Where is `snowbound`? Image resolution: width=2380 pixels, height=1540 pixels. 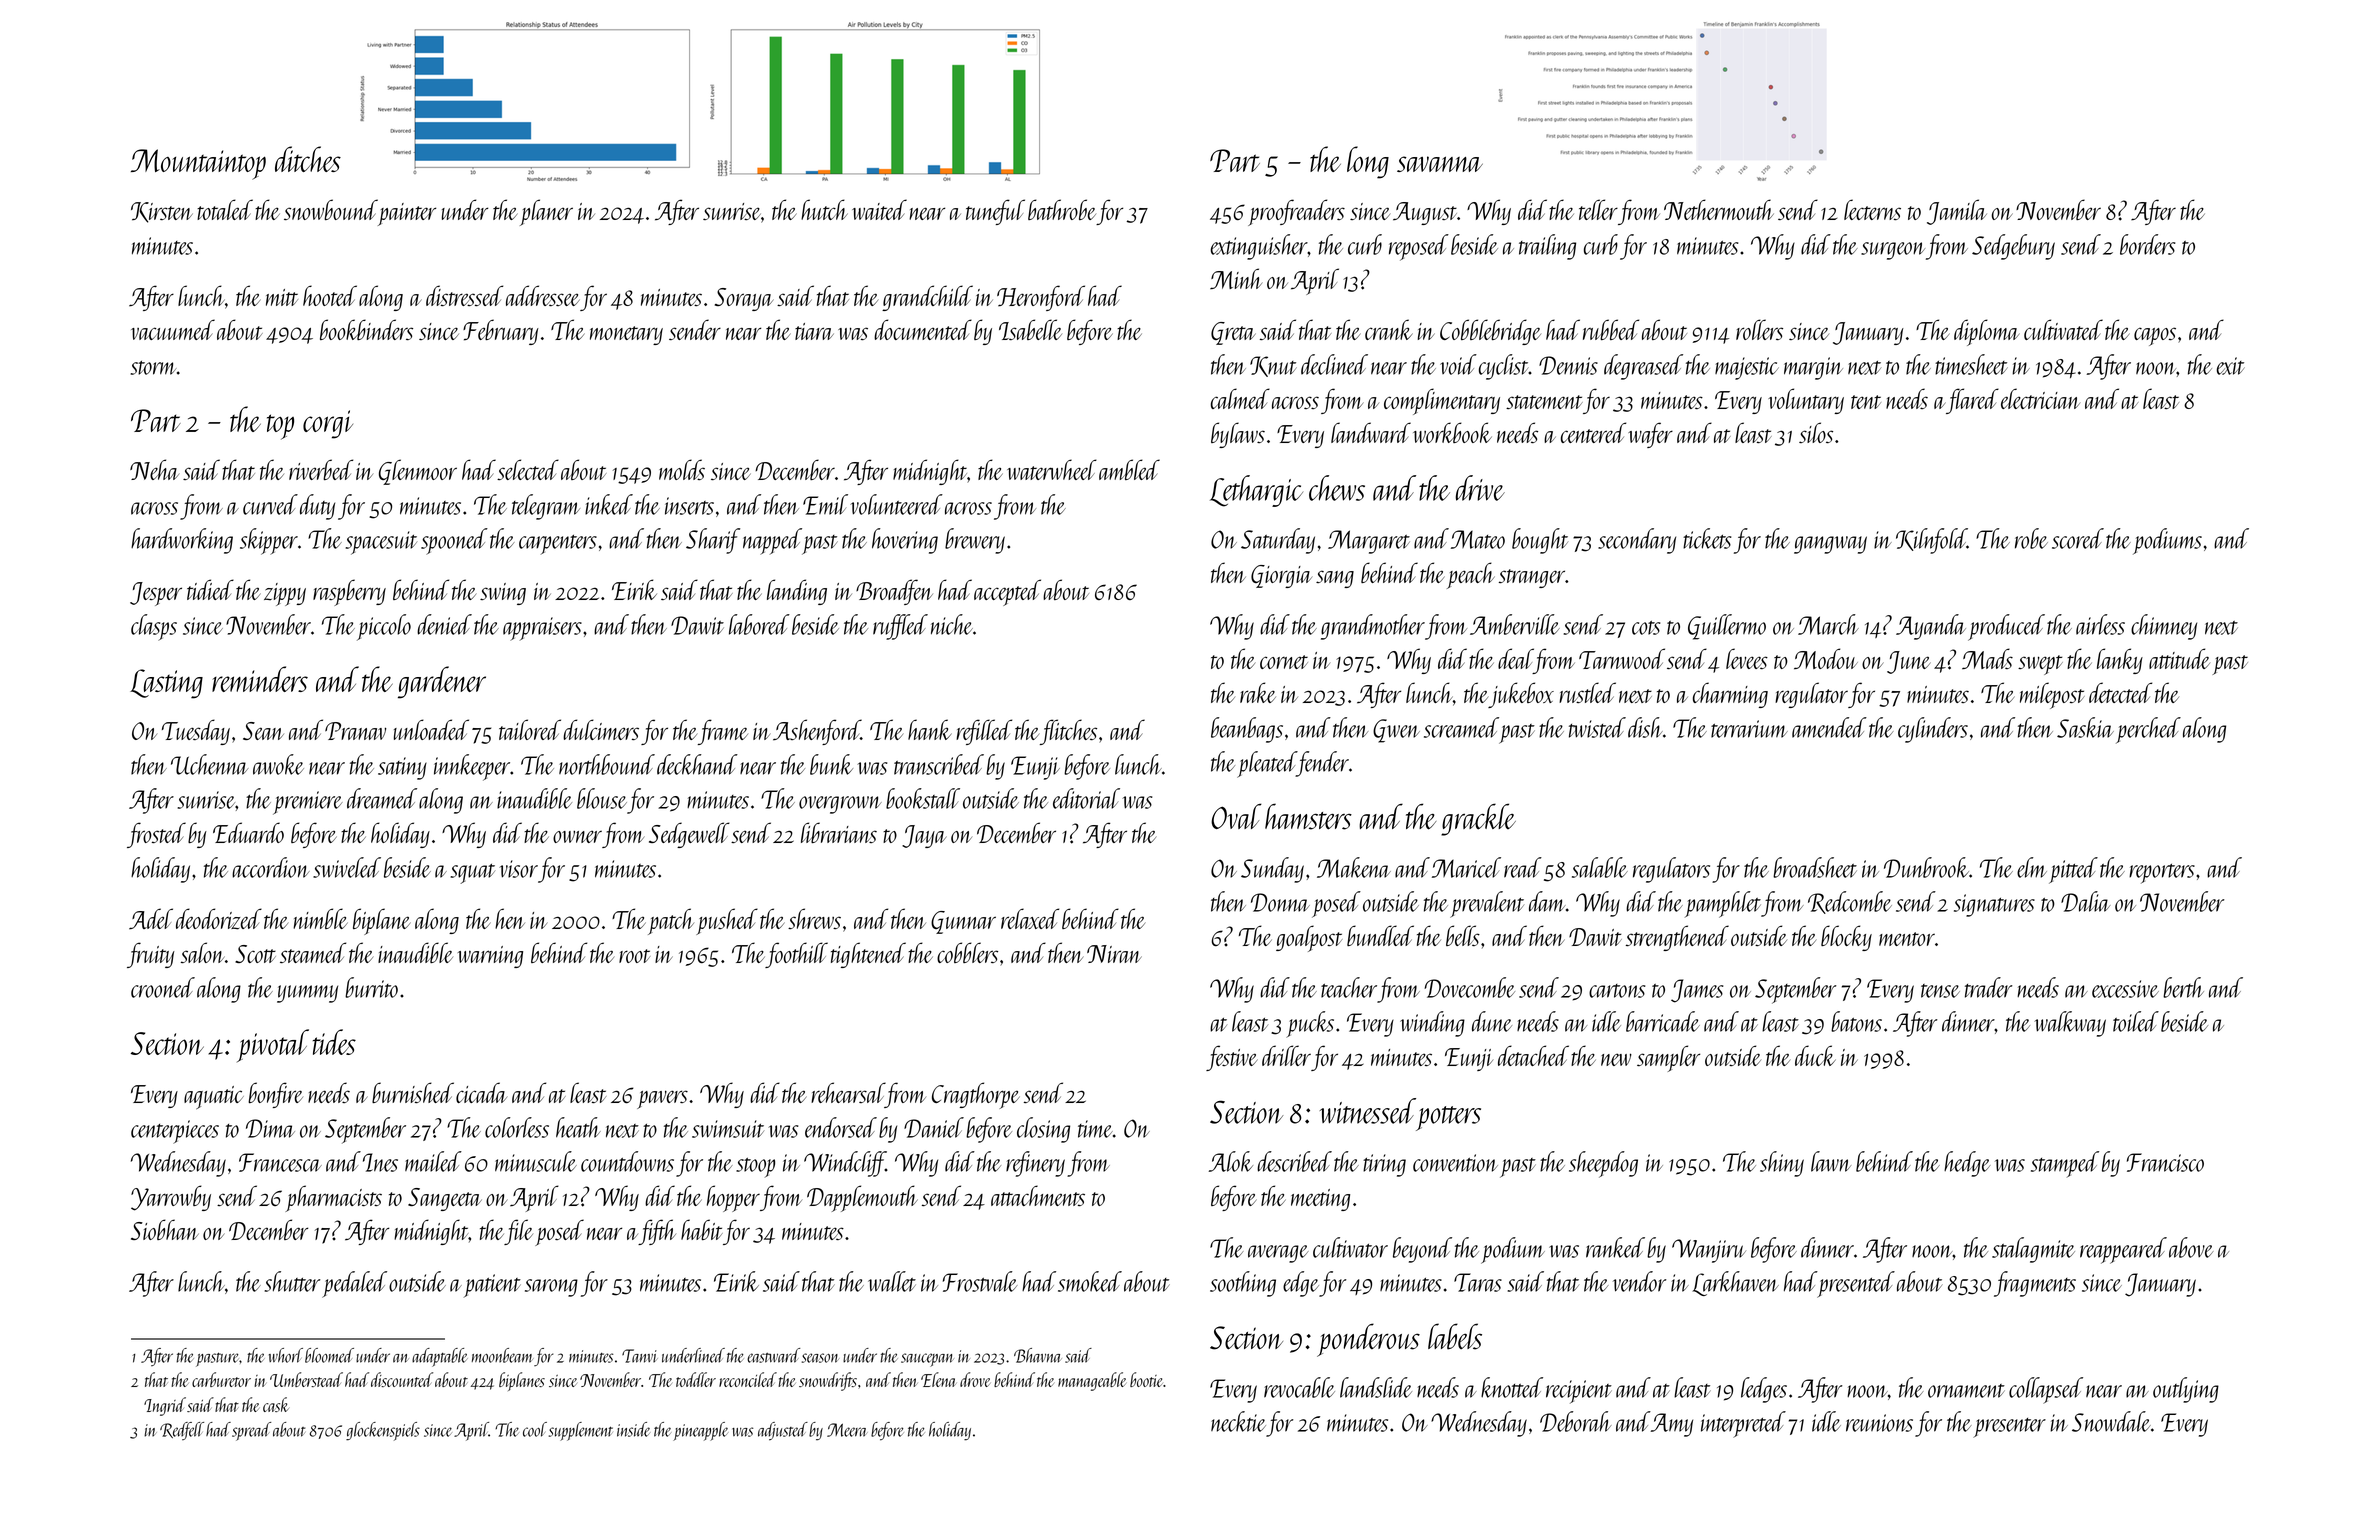
snowbound is located at coordinates (331, 209).
